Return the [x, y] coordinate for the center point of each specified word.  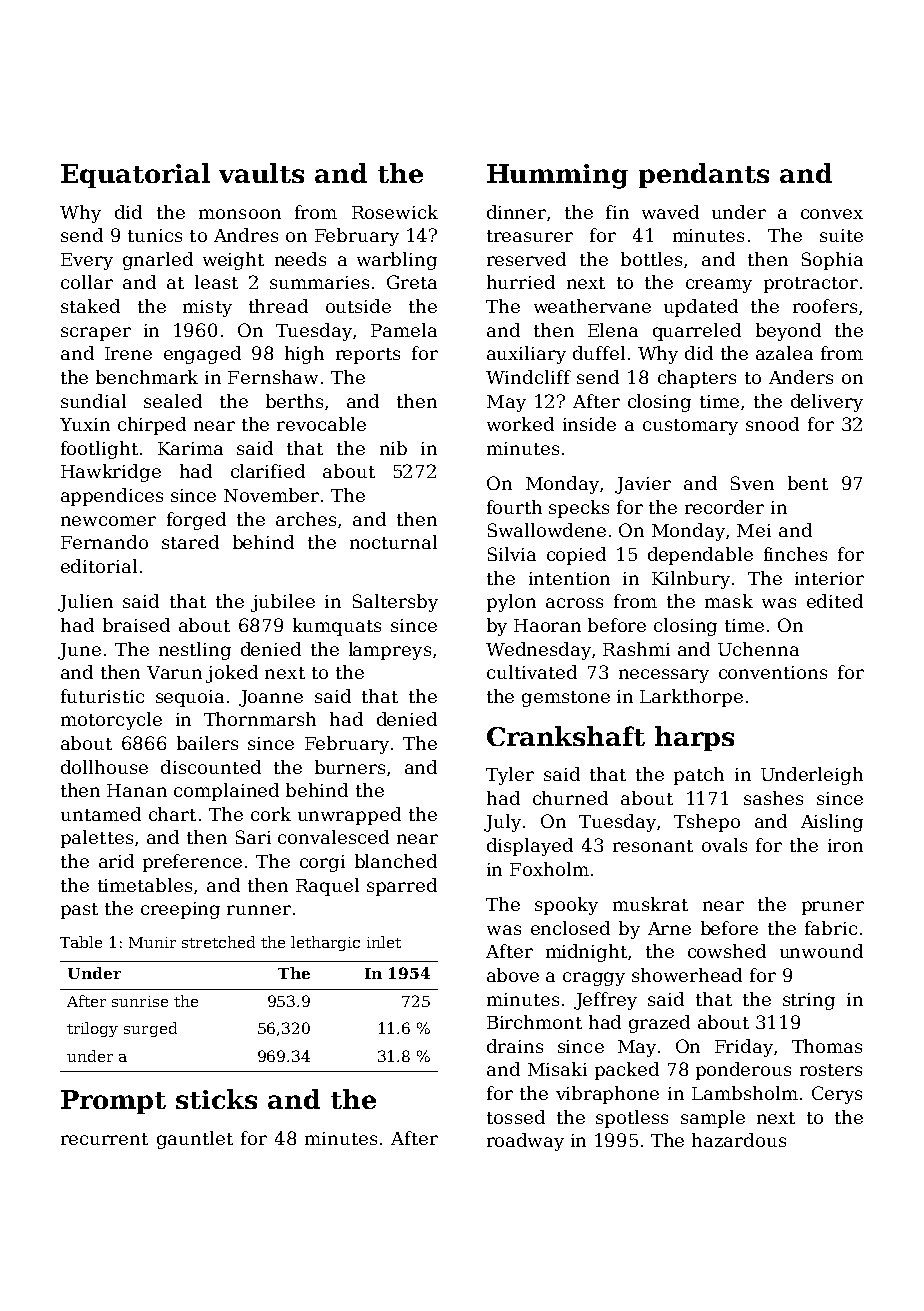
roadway [525, 1142]
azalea [784, 353]
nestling [195, 651]
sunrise [140, 1001]
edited [835, 601]
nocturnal [393, 542]
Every [87, 261]
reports [368, 356]
